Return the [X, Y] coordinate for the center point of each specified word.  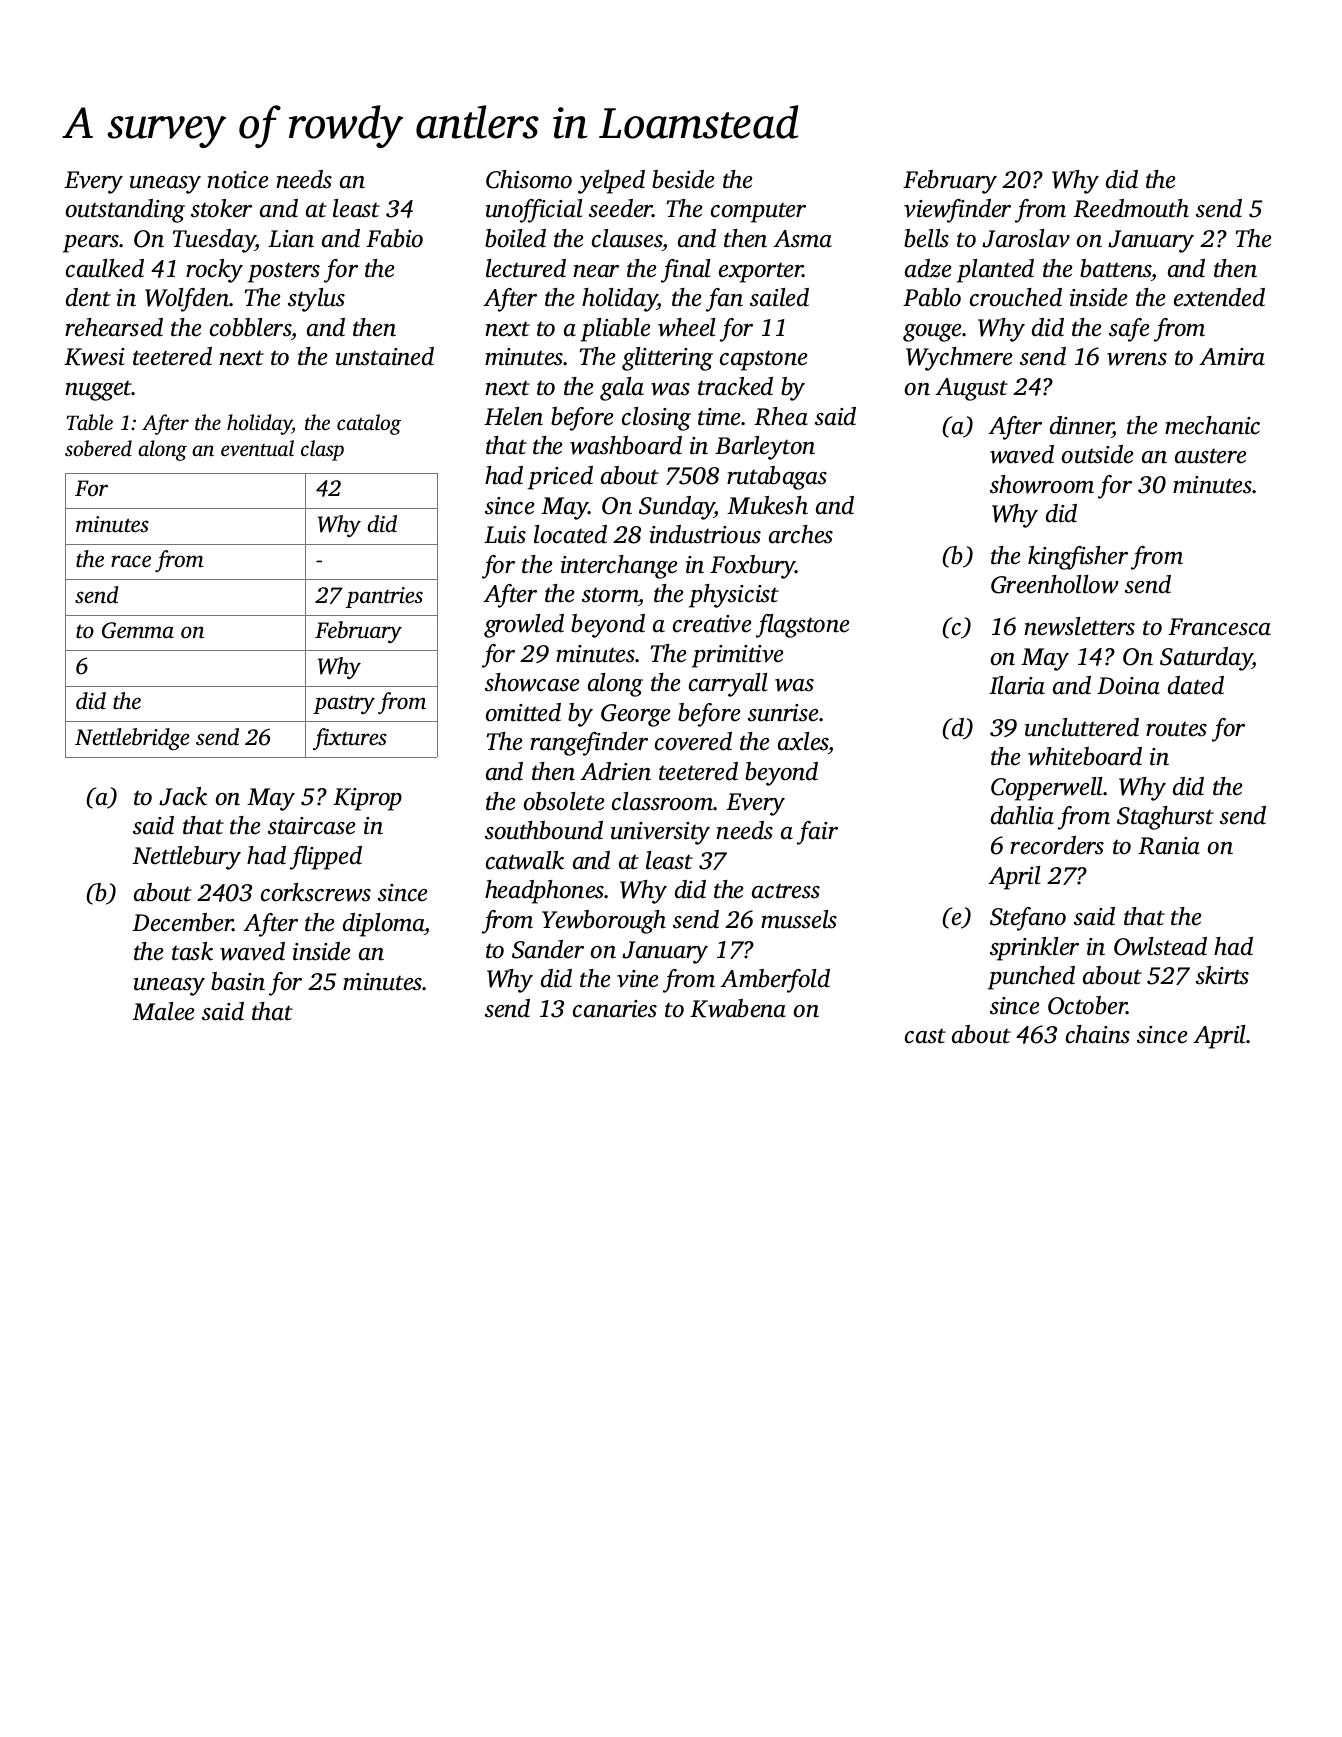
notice [237, 180]
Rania [1169, 846]
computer [758, 212]
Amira [1232, 357]
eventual [257, 448]
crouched [1016, 297]
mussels [799, 919]
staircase [311, 826]
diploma [384, 925]
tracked [735, 386]
